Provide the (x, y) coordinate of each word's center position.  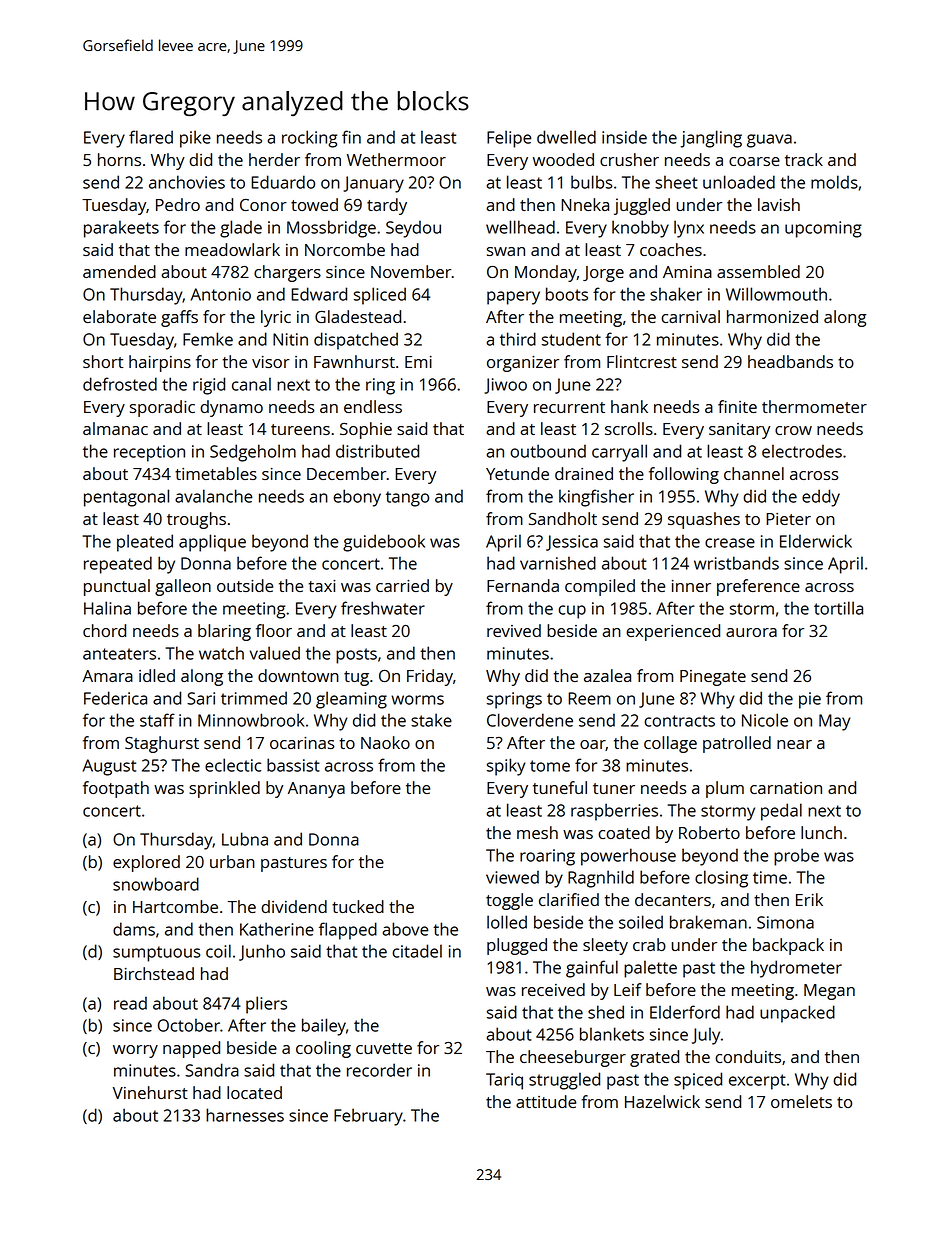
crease (730, 543)
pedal (781, 812)
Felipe (509, 139)
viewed (512, 877)
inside (624, 137)
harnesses (245, 1115)
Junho (262, 952)
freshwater (383, 608)
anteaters (119, 654)
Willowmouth (776, 294)
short (103, 361)
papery (513, 298)
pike (195, 139)
